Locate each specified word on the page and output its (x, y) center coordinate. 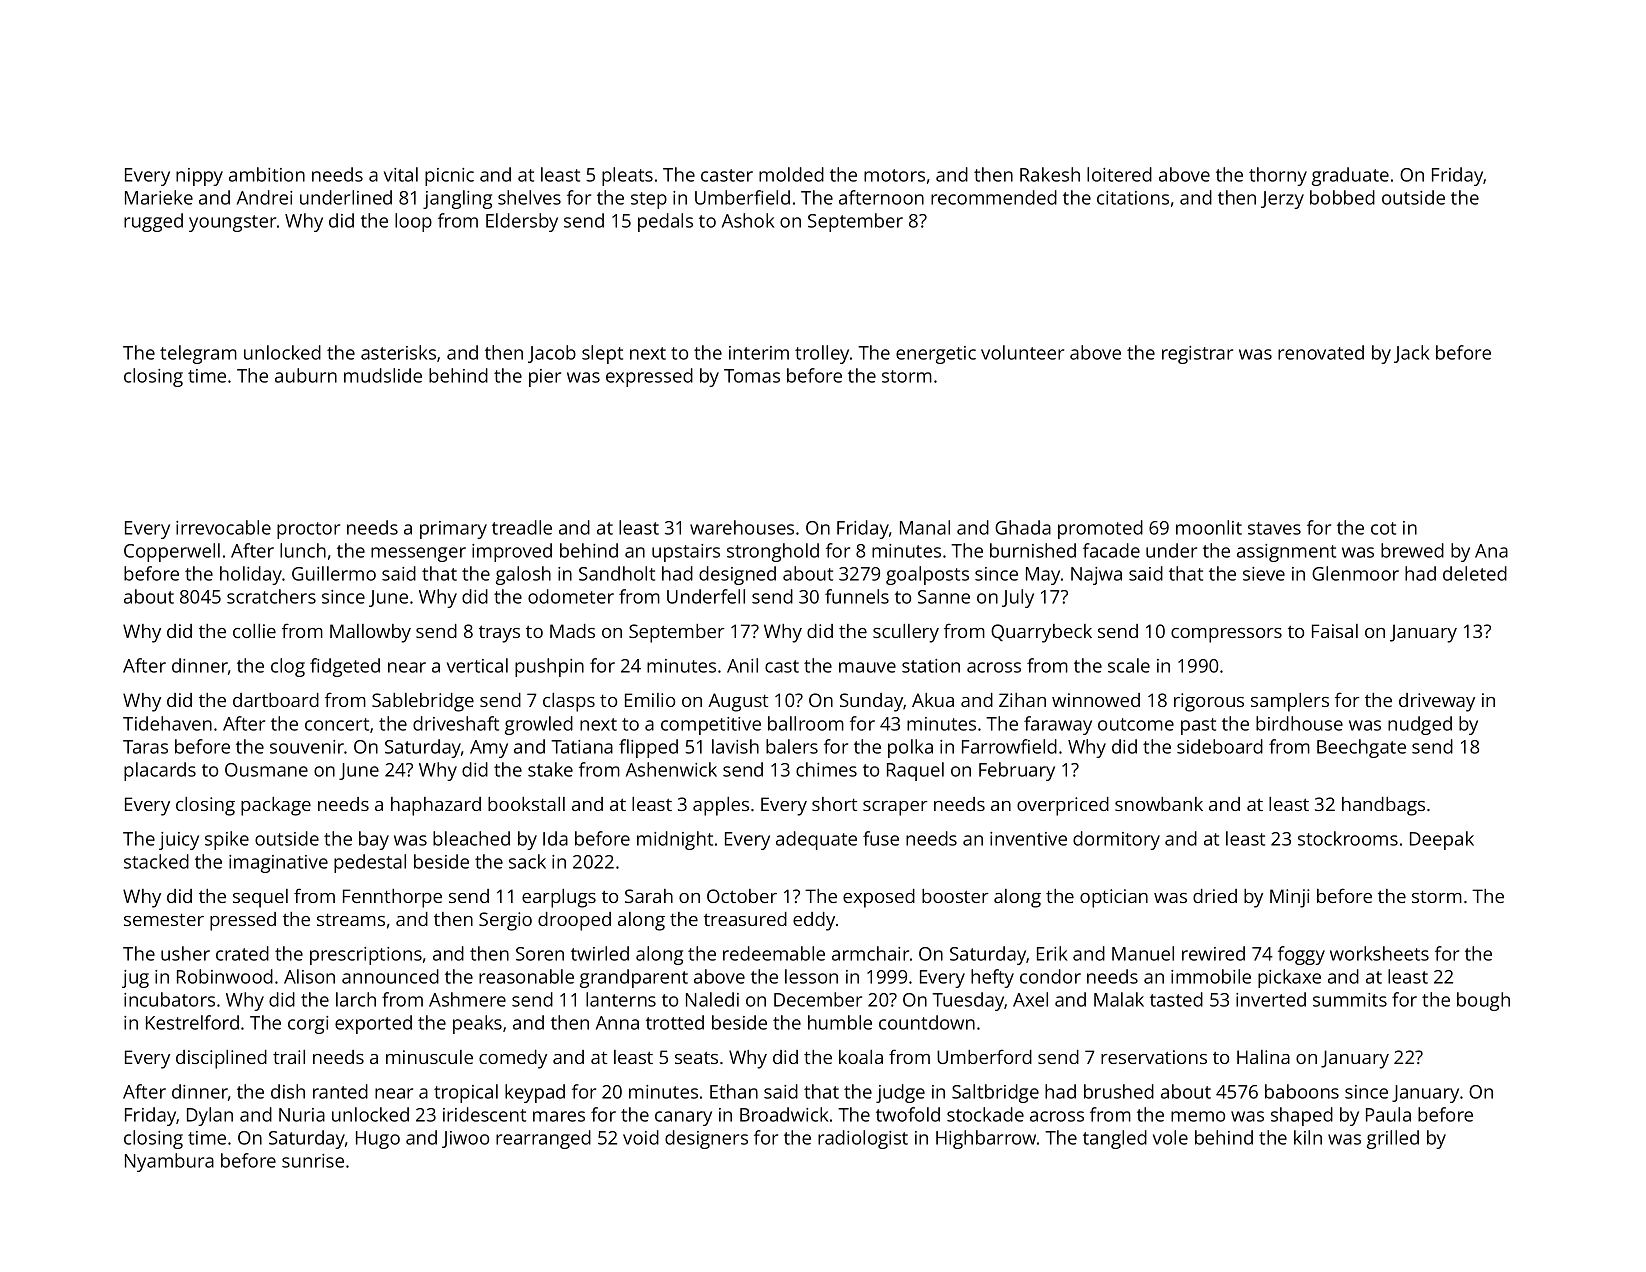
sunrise (313, 1161)
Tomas (752, 376)
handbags (1383, 806)
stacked (156, 861)
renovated (1321, 352)
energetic (936, 355)
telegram (198, 354)
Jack (1411, 354)
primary (453, 530)
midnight (675, 840)
